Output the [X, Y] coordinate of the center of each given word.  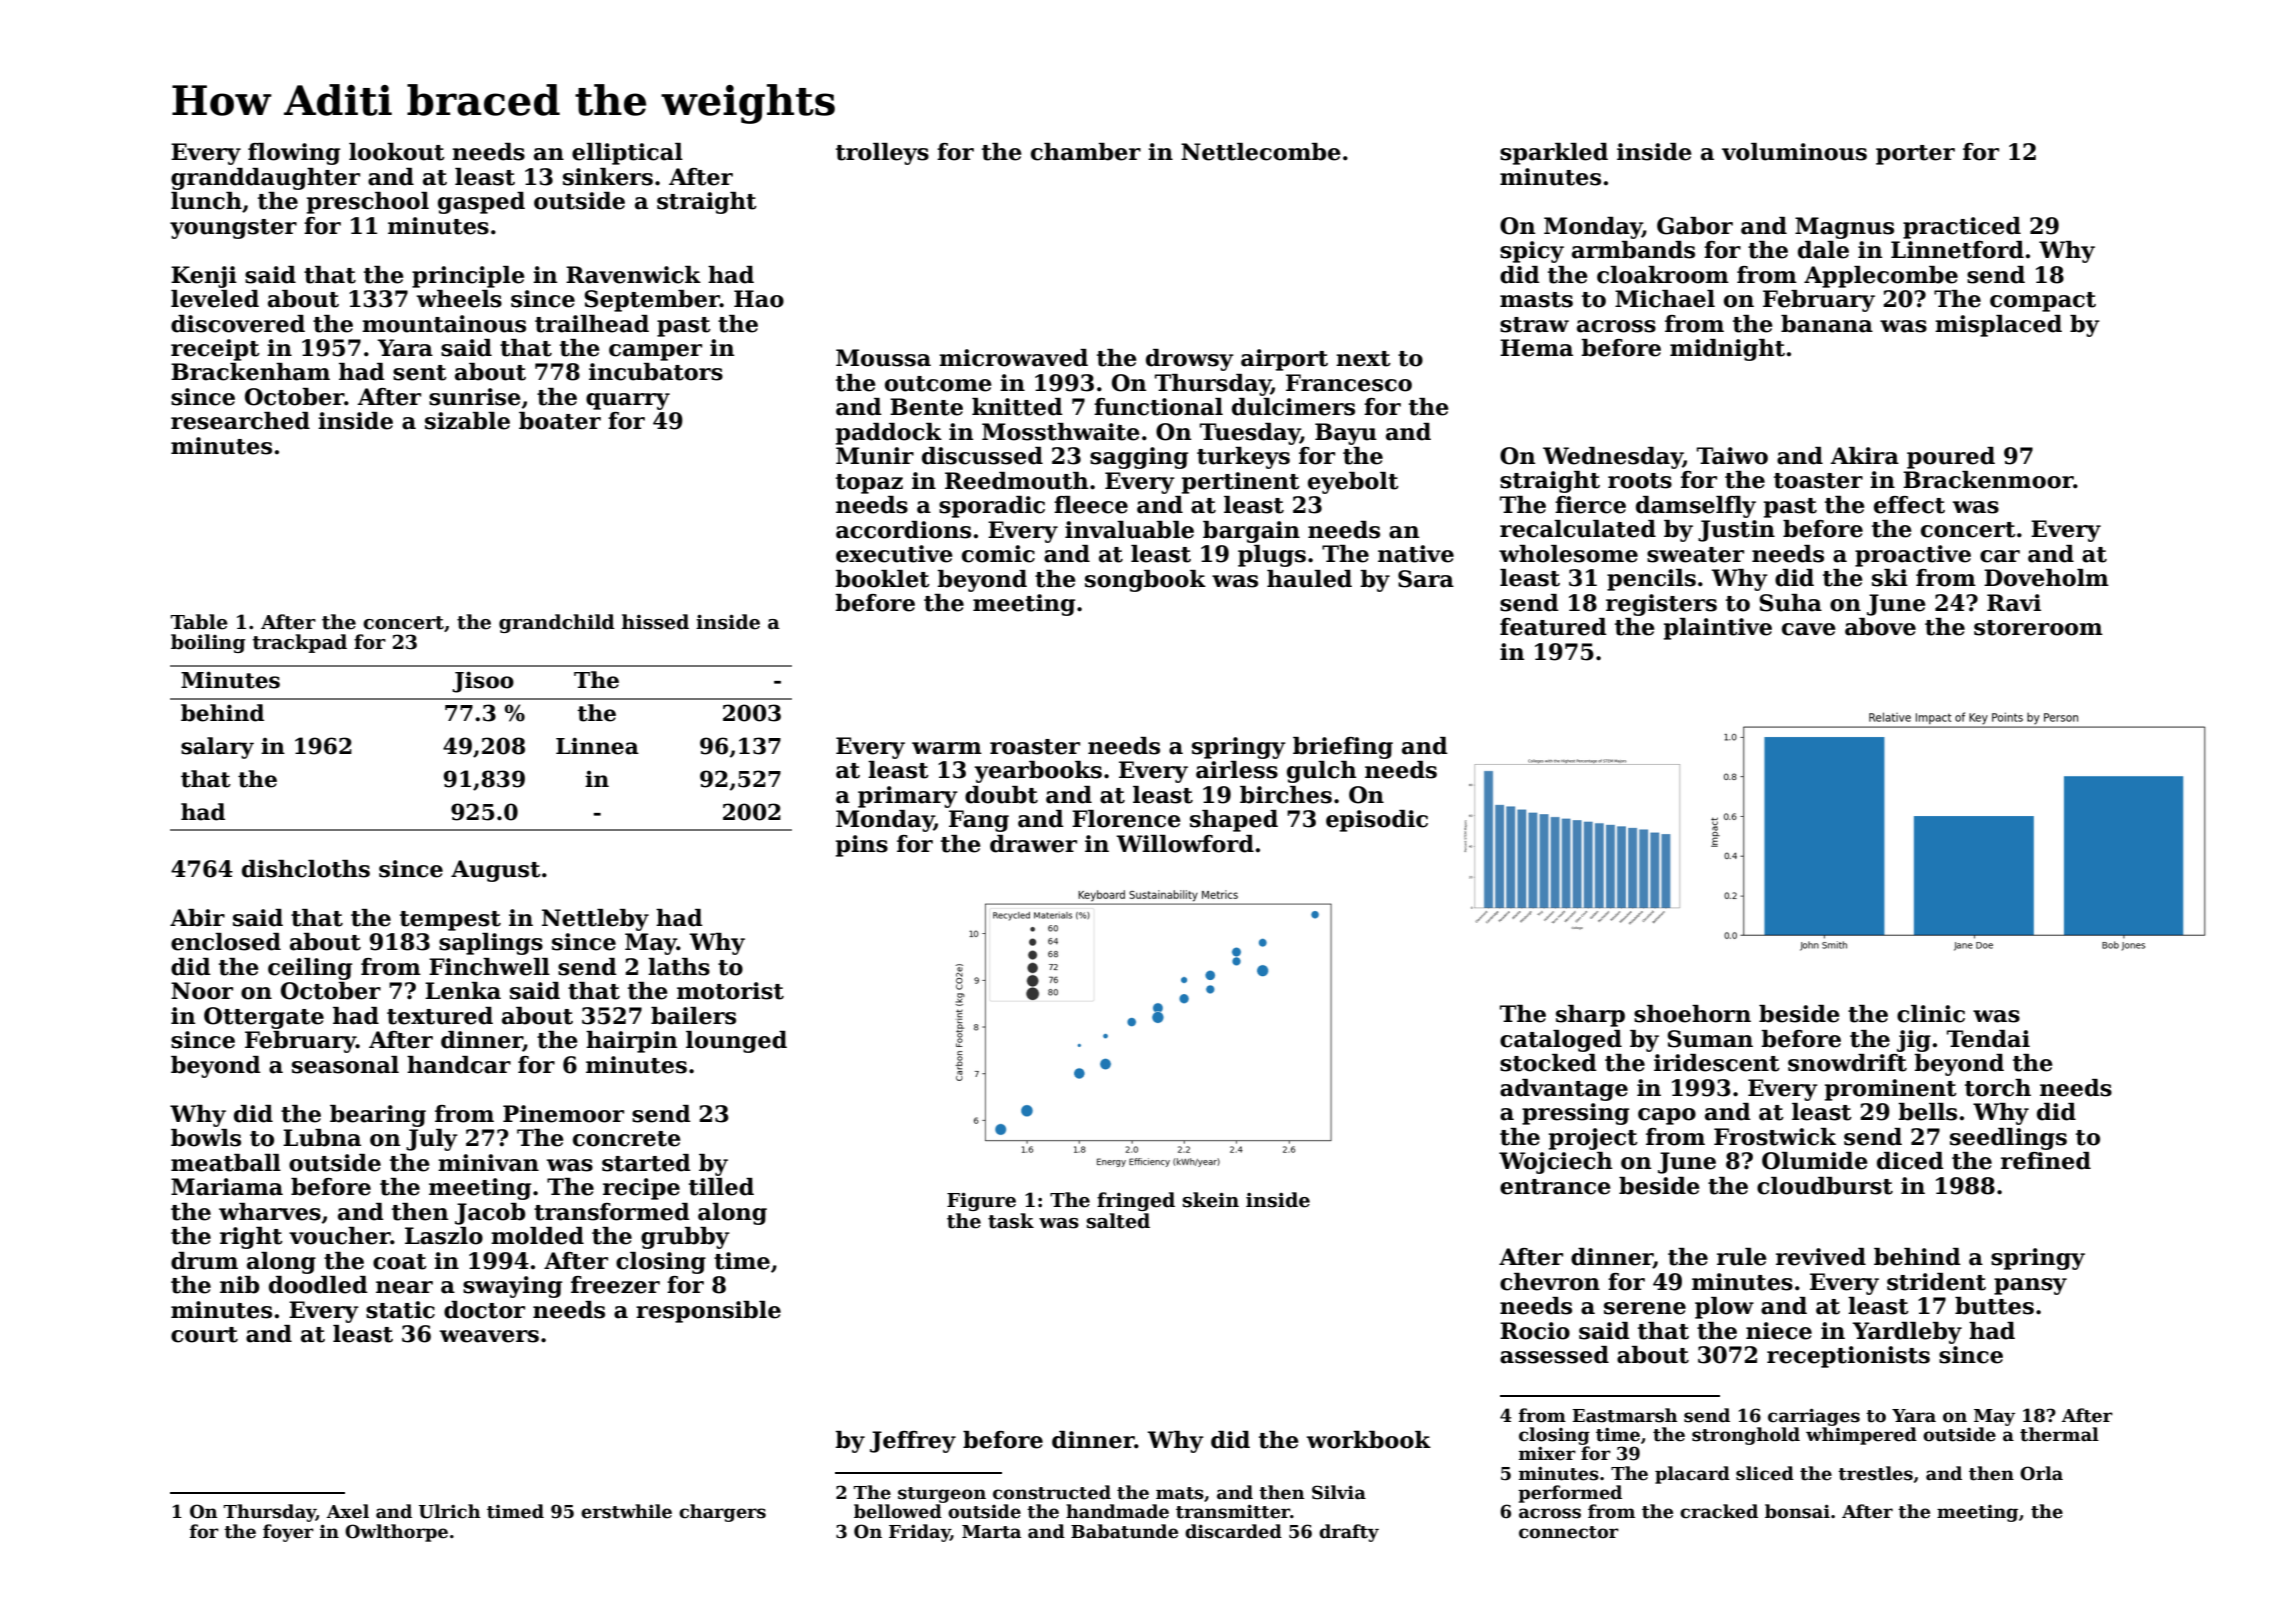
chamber [1086, 152]
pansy [2030, 1286]
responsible [708, 1312]
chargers [722, 1513]
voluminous [1794, 152]
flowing [294, 154]
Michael [1665, 299]
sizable [467, 421]
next [1363, 359]
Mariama [227, 1187]
